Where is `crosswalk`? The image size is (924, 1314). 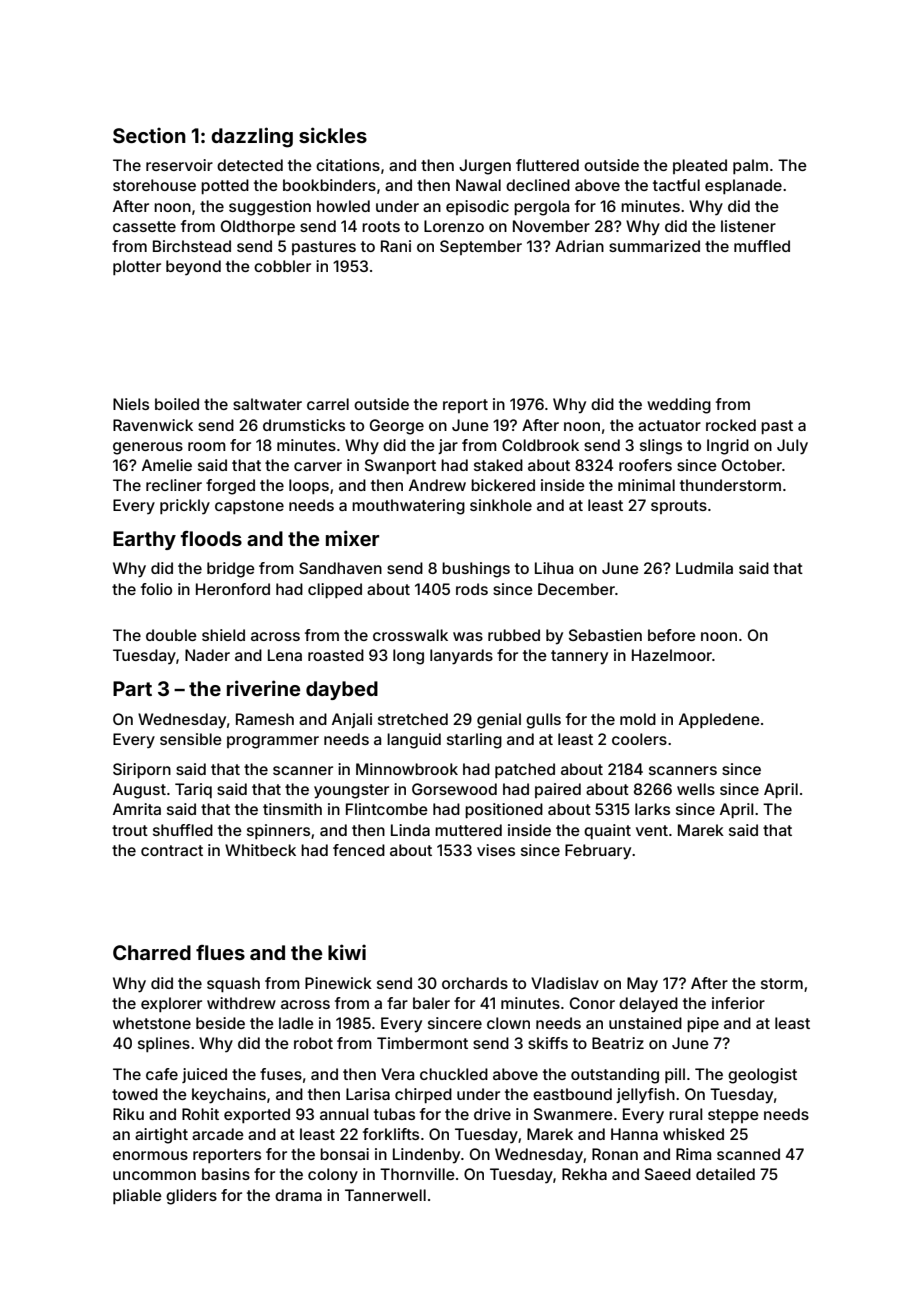 crosswalk is located at coordinates (410, 635).
